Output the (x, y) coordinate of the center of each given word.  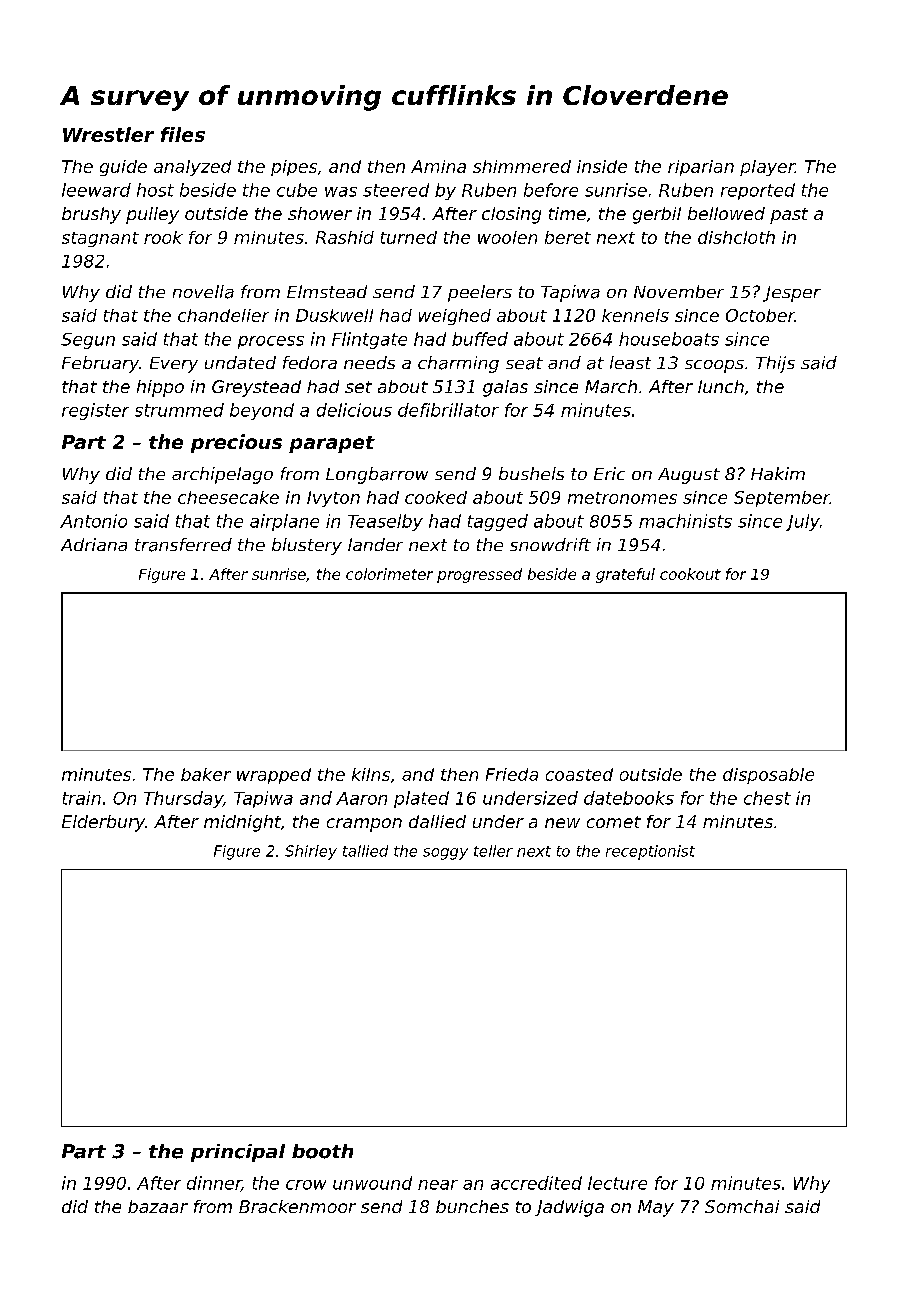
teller (493, 851)
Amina (438, 166)
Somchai (742, 1206)
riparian (701, 168)
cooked (436, 497)
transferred (183, 545)
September (782, 499)
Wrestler (108, 134)
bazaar (158, 1206)
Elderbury (103, 823)
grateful (625, 575)
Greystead (256, 388)
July (803, 522)
